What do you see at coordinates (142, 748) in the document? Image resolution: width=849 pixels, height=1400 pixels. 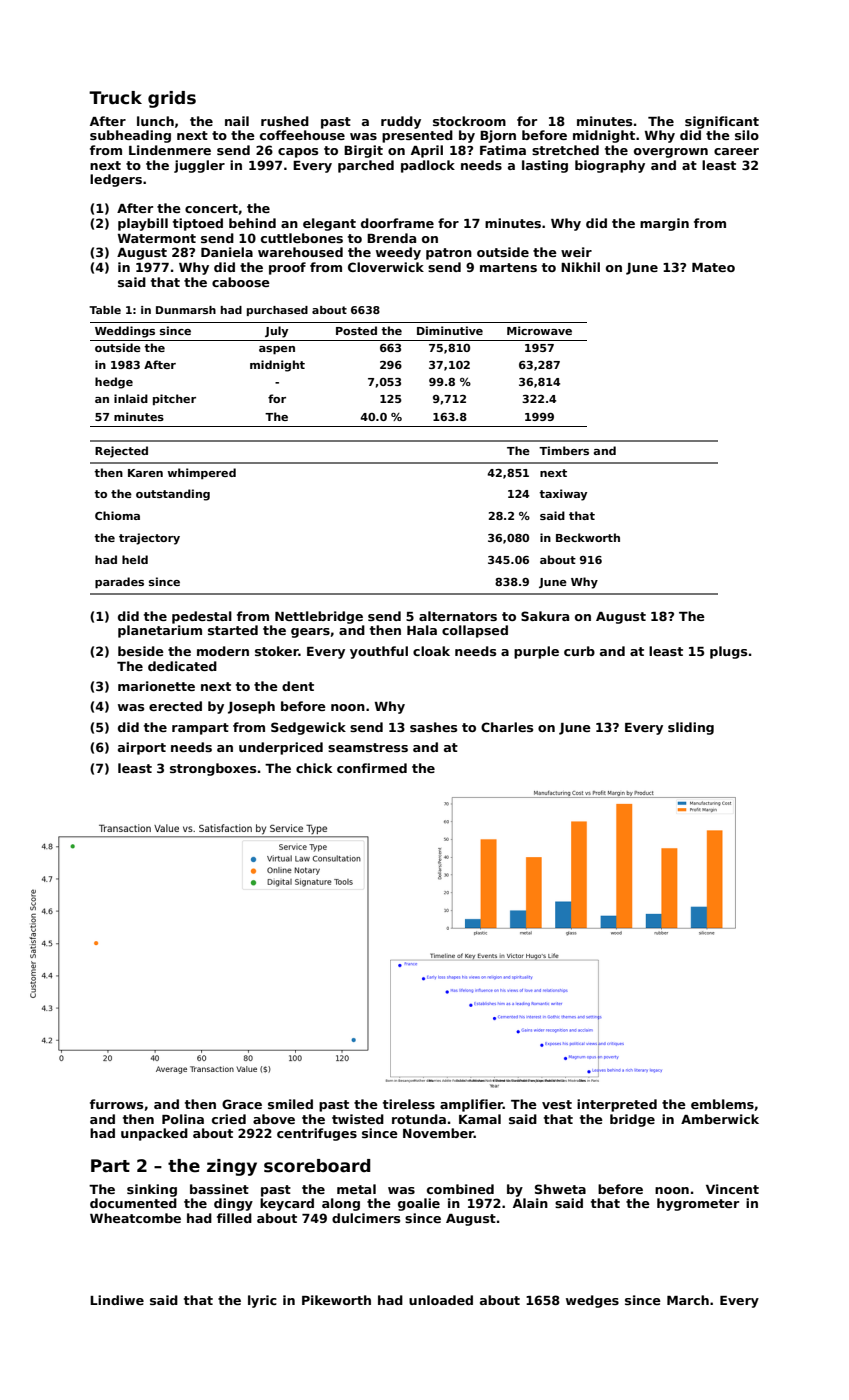 I see `airport` at bounding box center [142, 748].
